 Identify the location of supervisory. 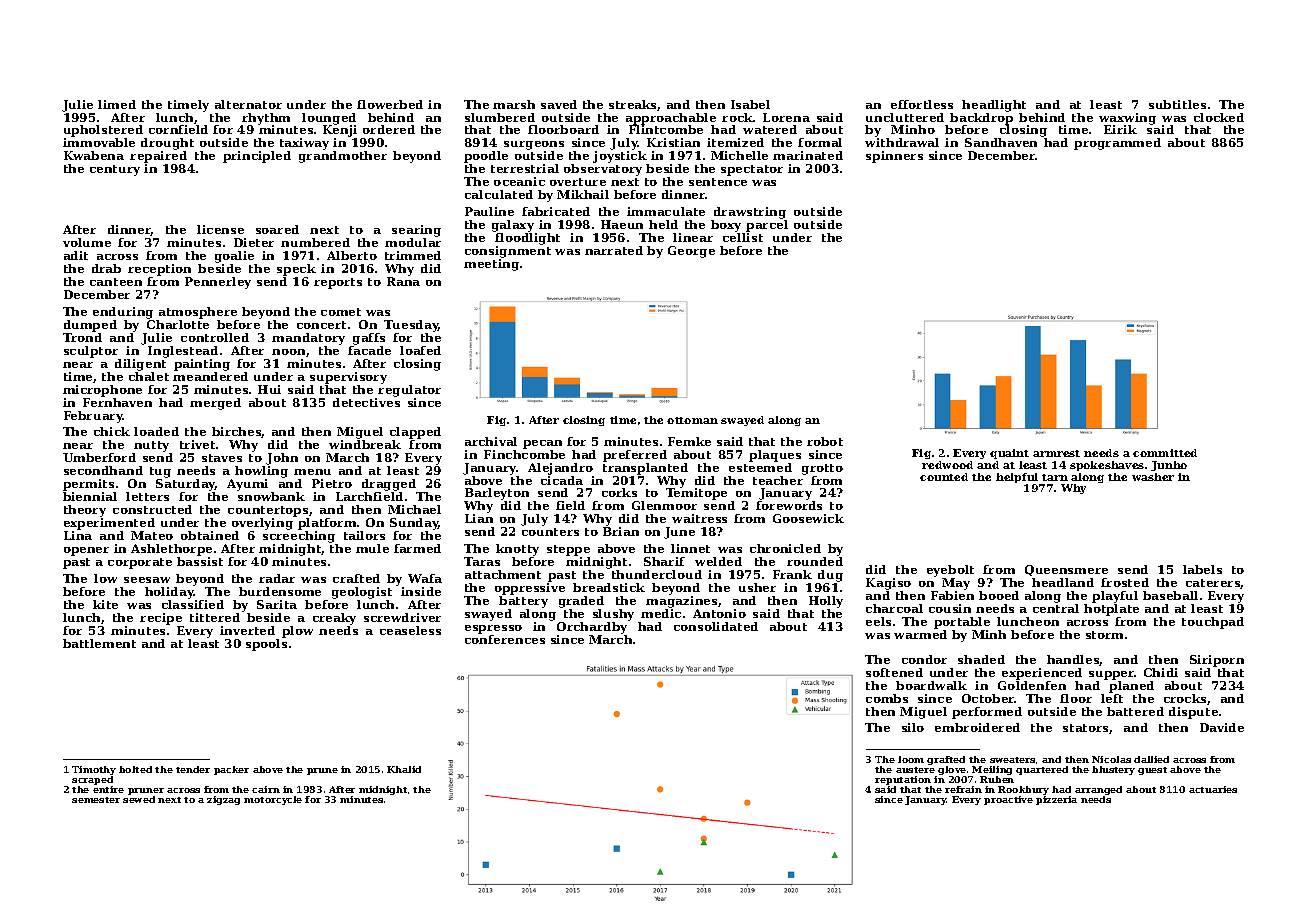
(348, 378).
